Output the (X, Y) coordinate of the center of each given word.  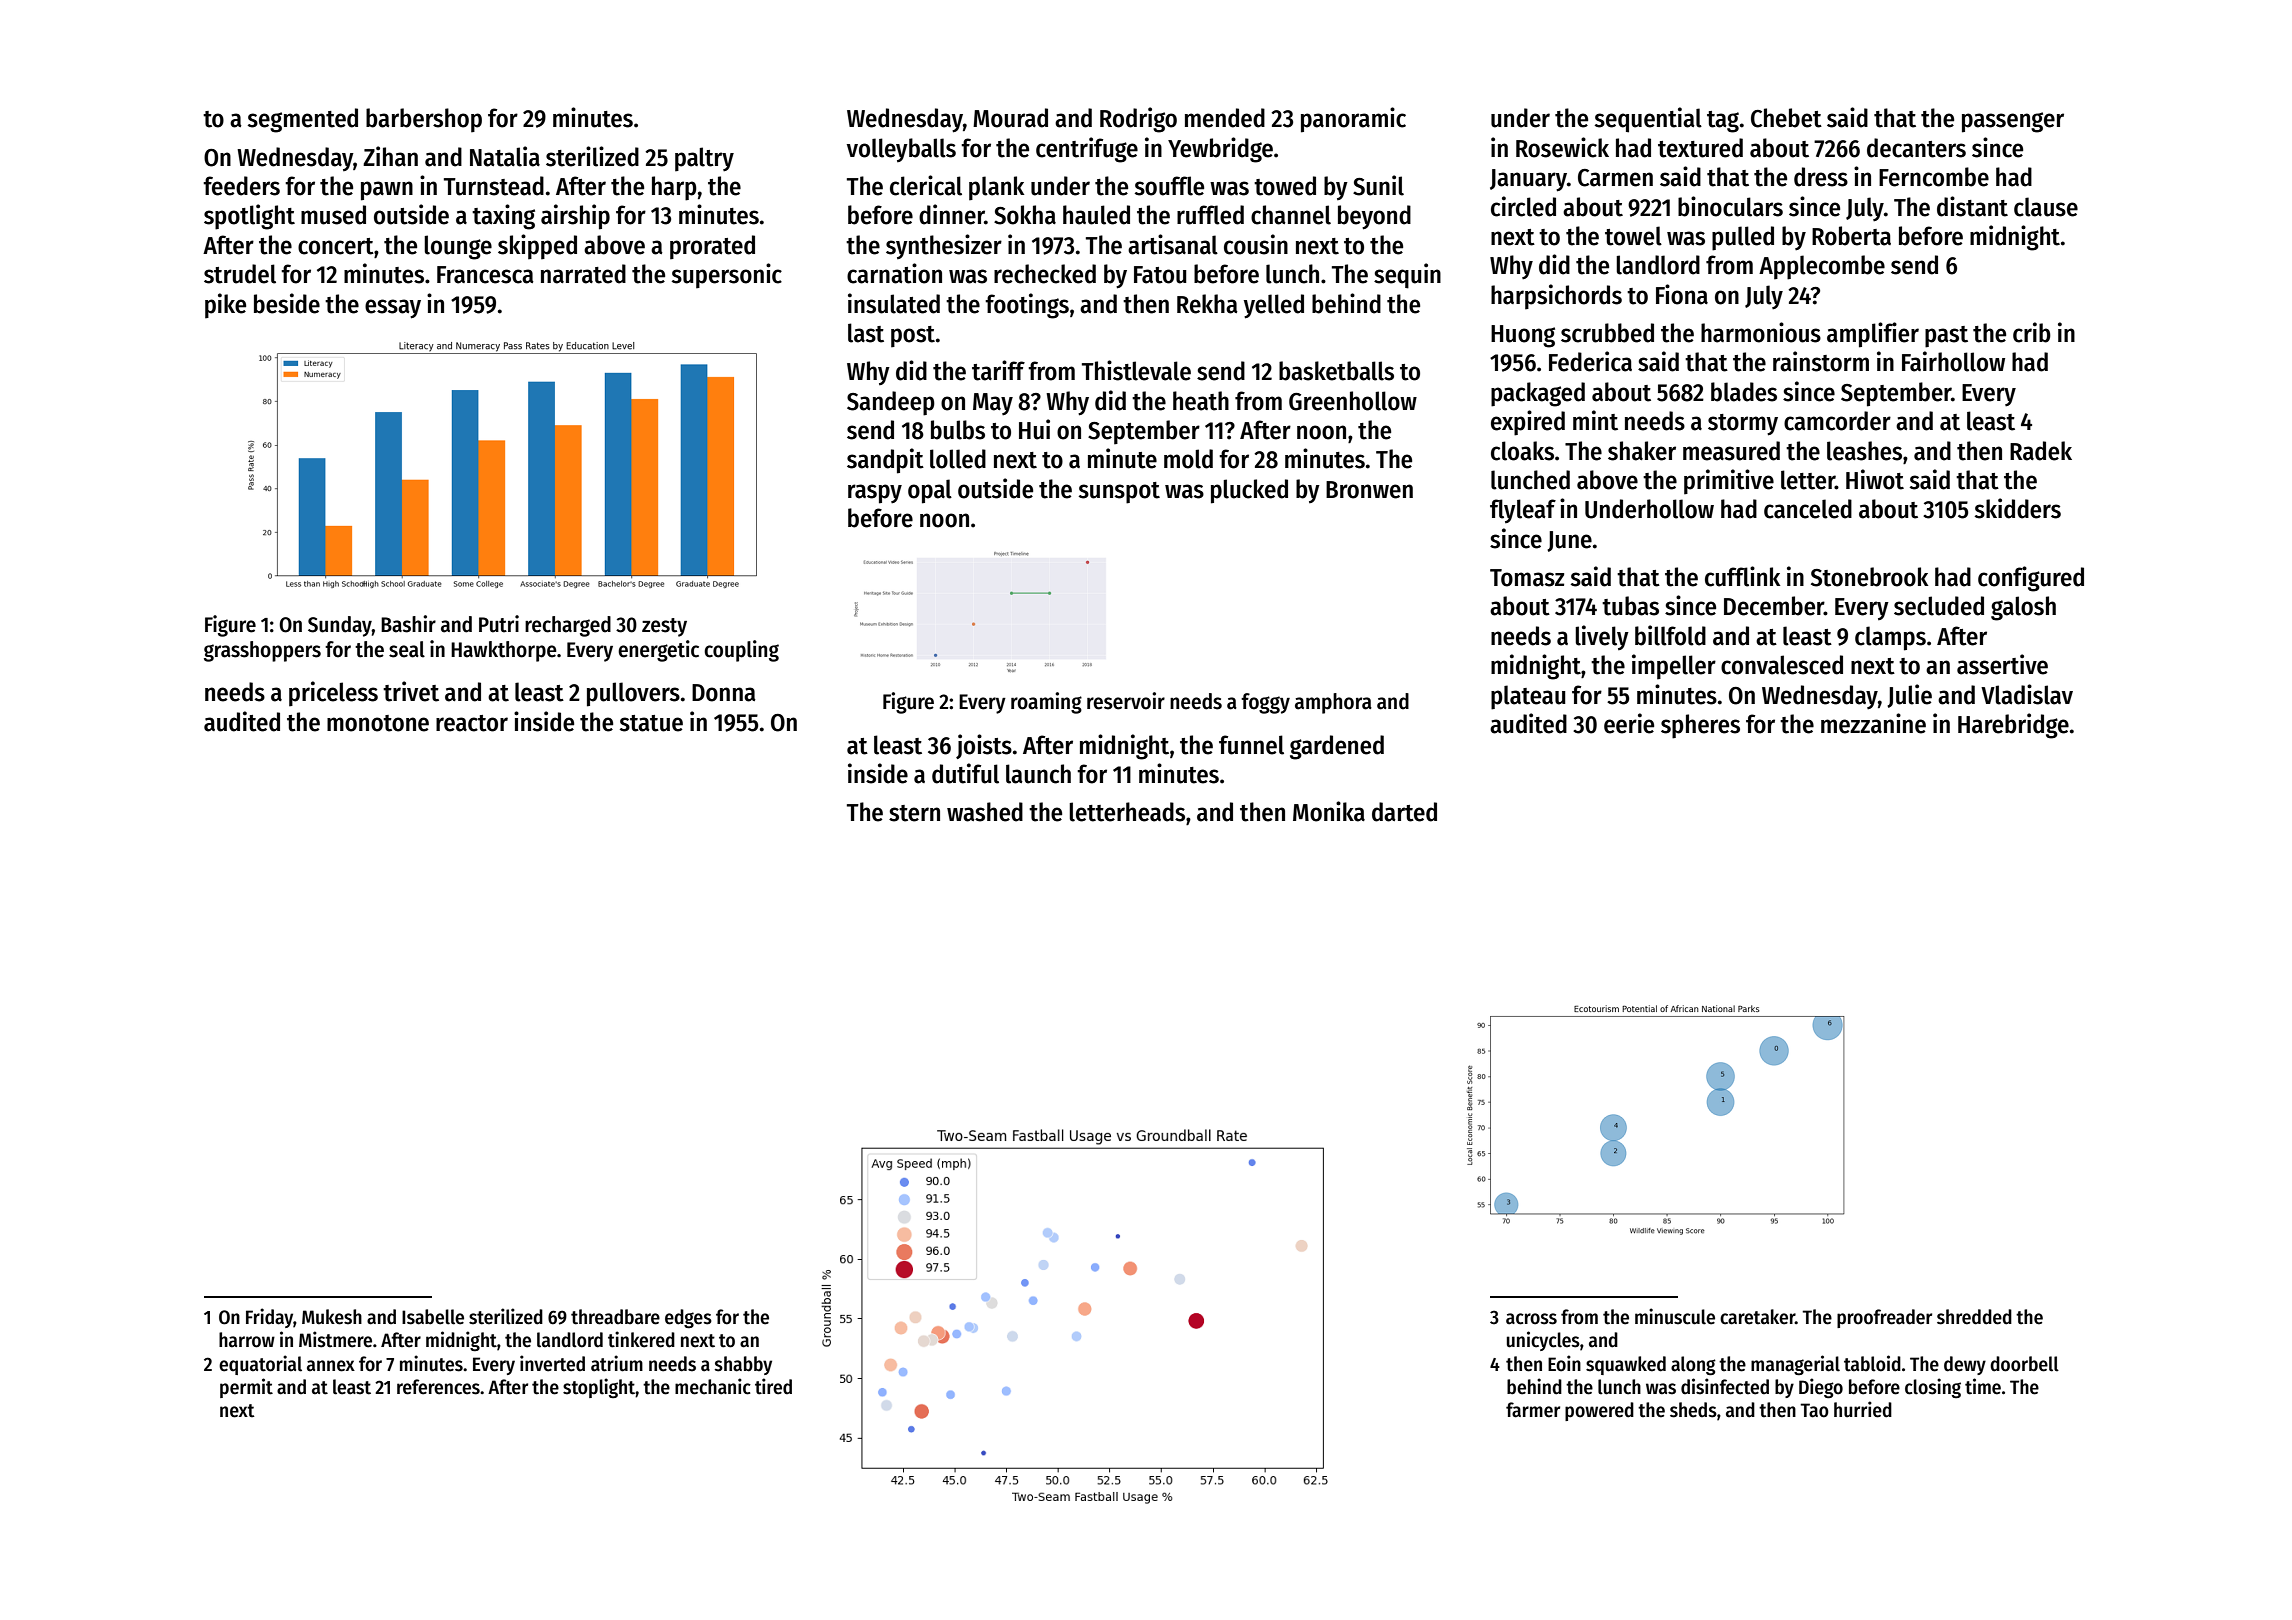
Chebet (1786, 118)
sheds (1693, 1410)
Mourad (1010, 118)
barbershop (424, 120)
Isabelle (433, 1317)
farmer (1533, 1410)
